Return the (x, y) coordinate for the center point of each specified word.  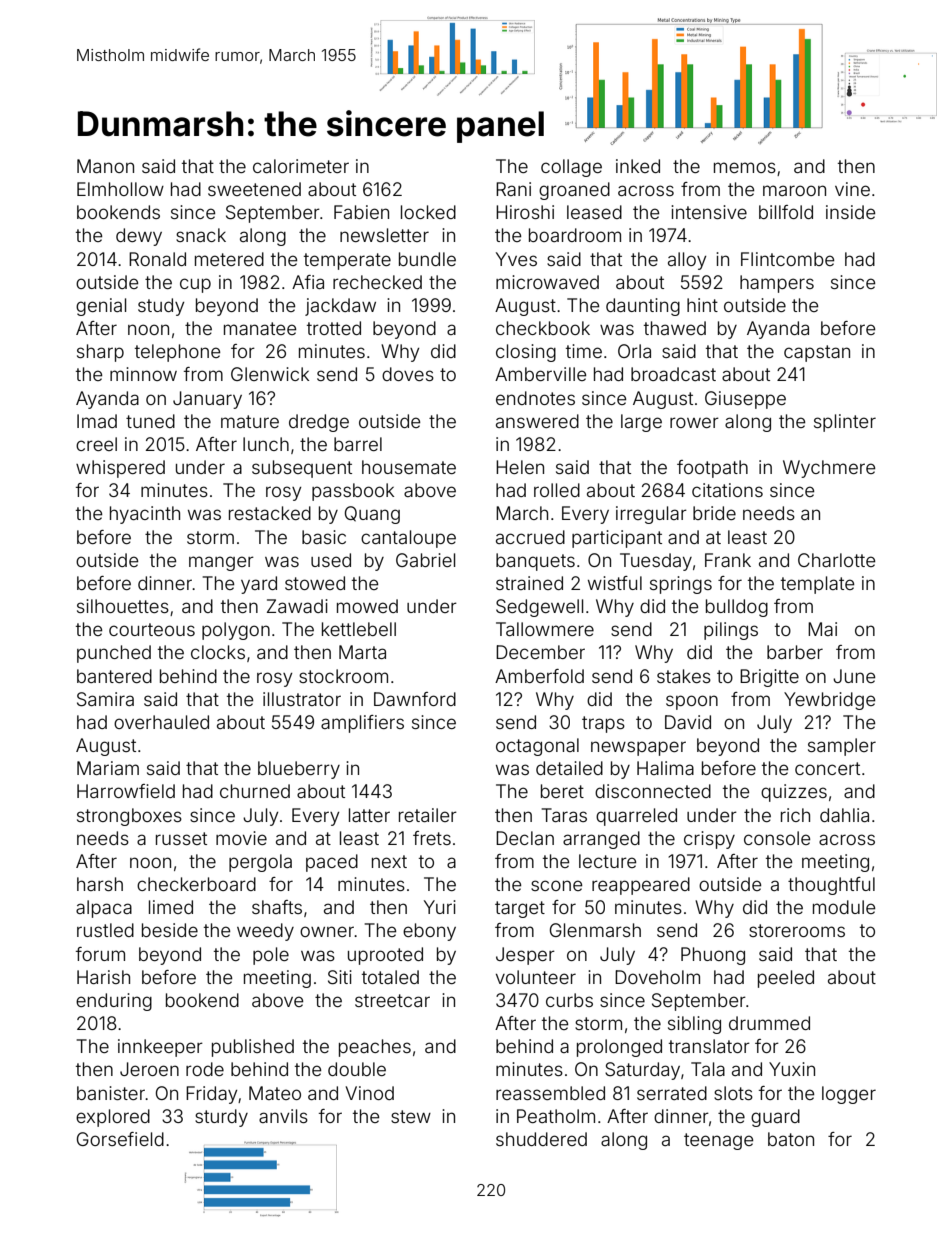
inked (638, 166)
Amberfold (539, 676)
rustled (105, 930)
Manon (105, 166)
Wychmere (829, 469)
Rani (513, 189)
